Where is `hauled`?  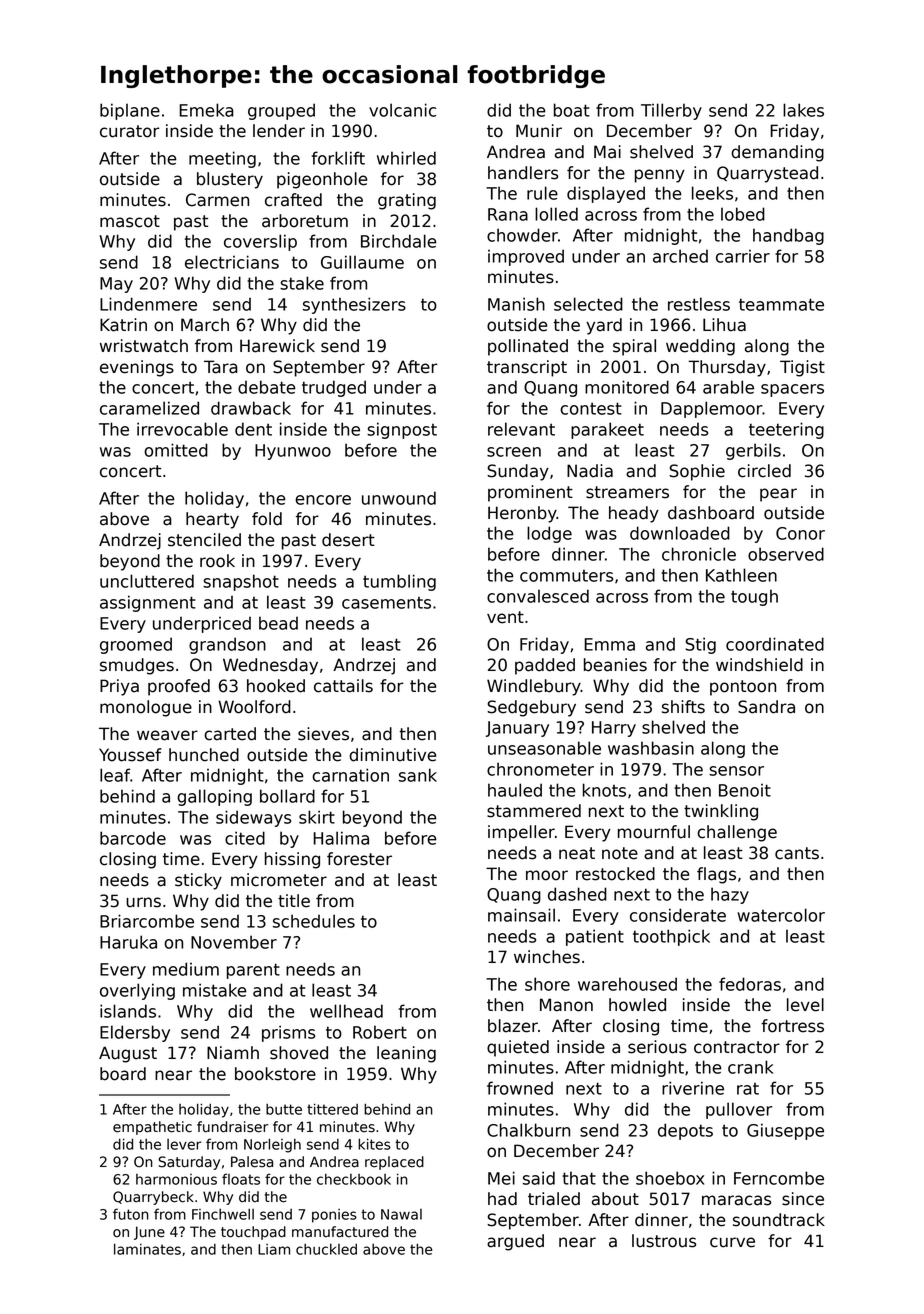
hauled is located at coordinates (515, 790).
